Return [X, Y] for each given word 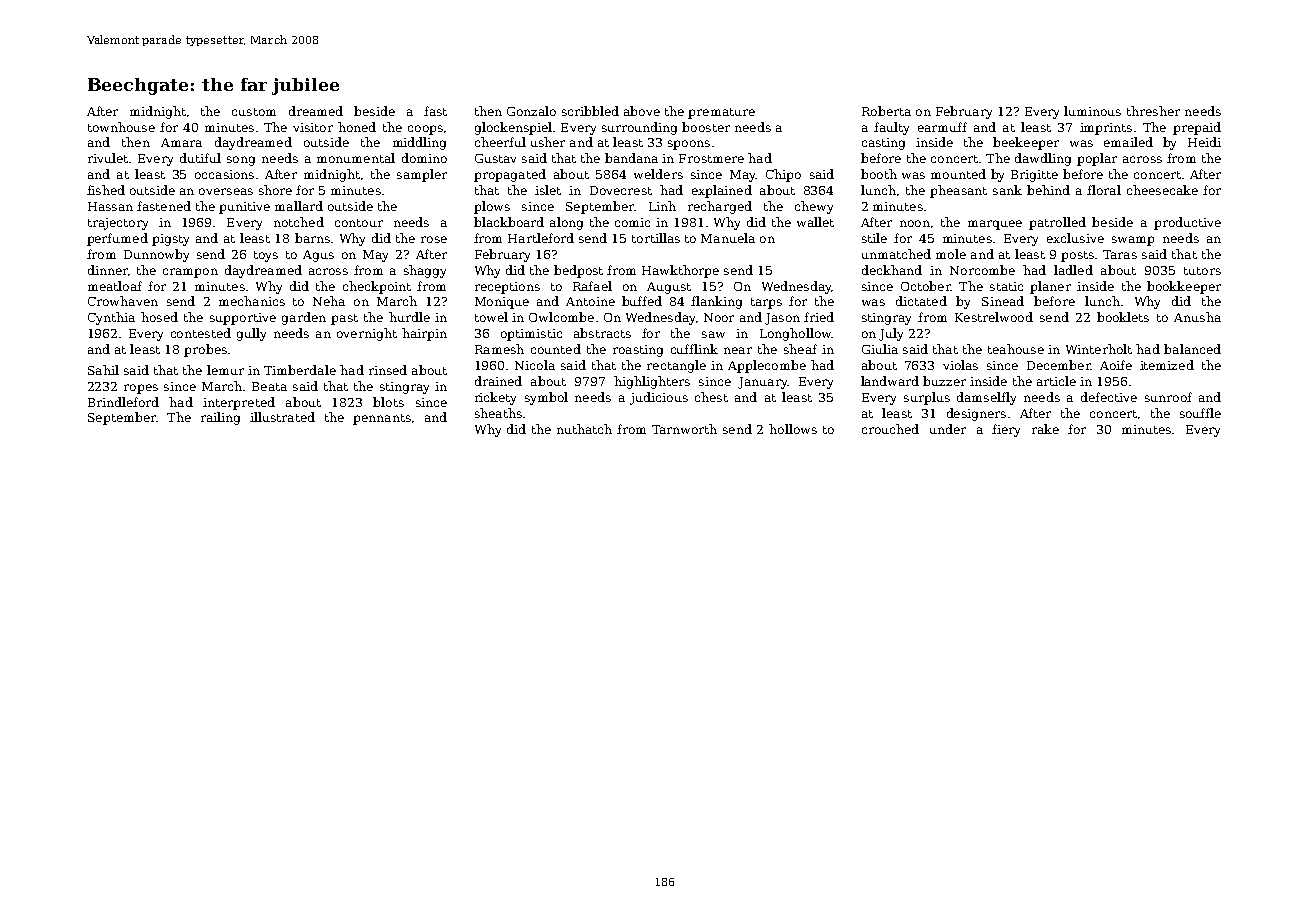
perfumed [117, 239]
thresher [1153, 111]
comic [632, 222]
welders [658, 174]
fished [106, 190]
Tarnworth [684, 429]
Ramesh [499, 349]
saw [713, 334]
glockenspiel [513, 128]
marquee [995, 225]
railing [220, 418]
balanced [1192, 349]
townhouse [121, 127]
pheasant [958, 191]
